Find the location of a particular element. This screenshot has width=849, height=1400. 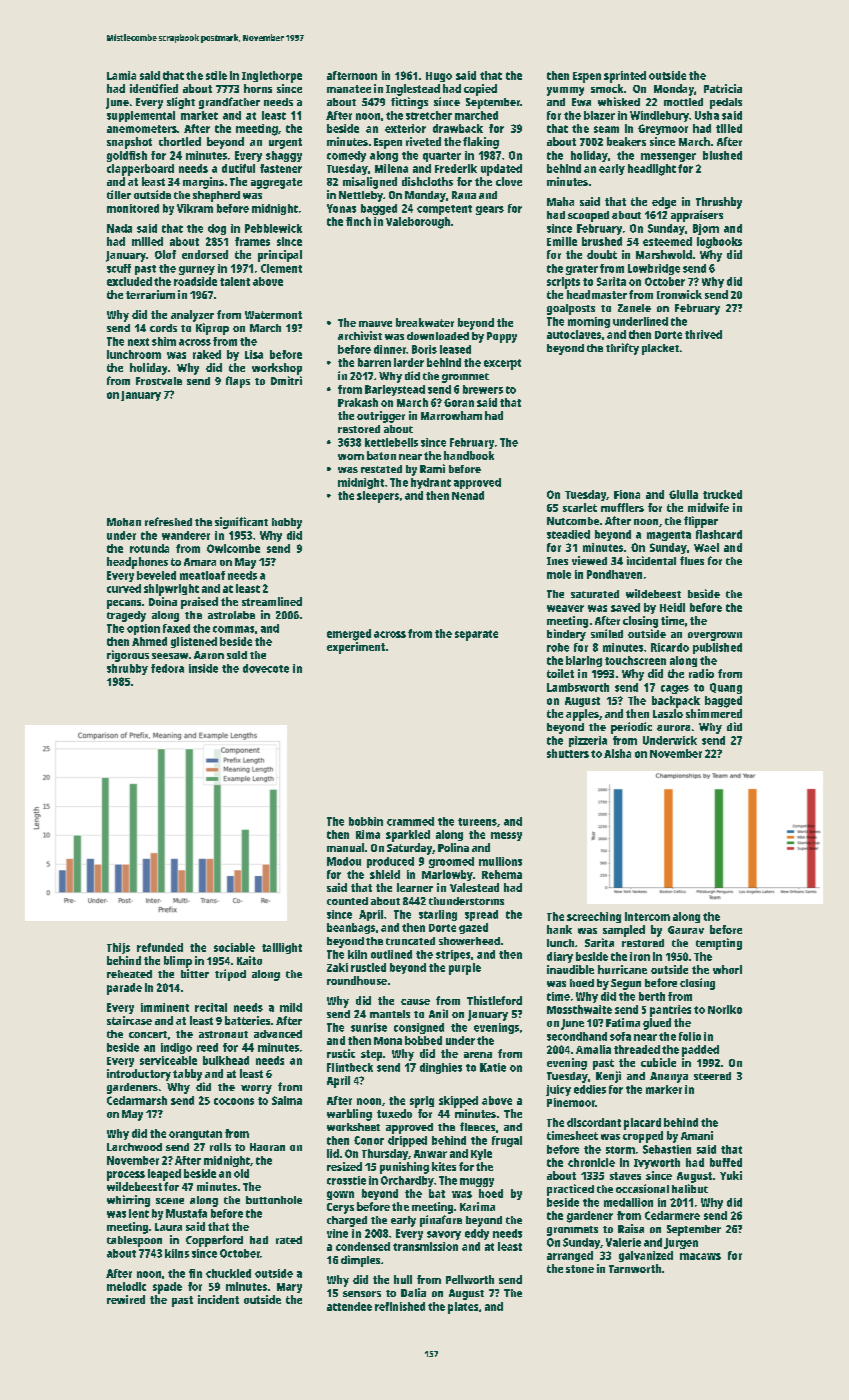

Orchardby is located at coordinates (407, 1181).
